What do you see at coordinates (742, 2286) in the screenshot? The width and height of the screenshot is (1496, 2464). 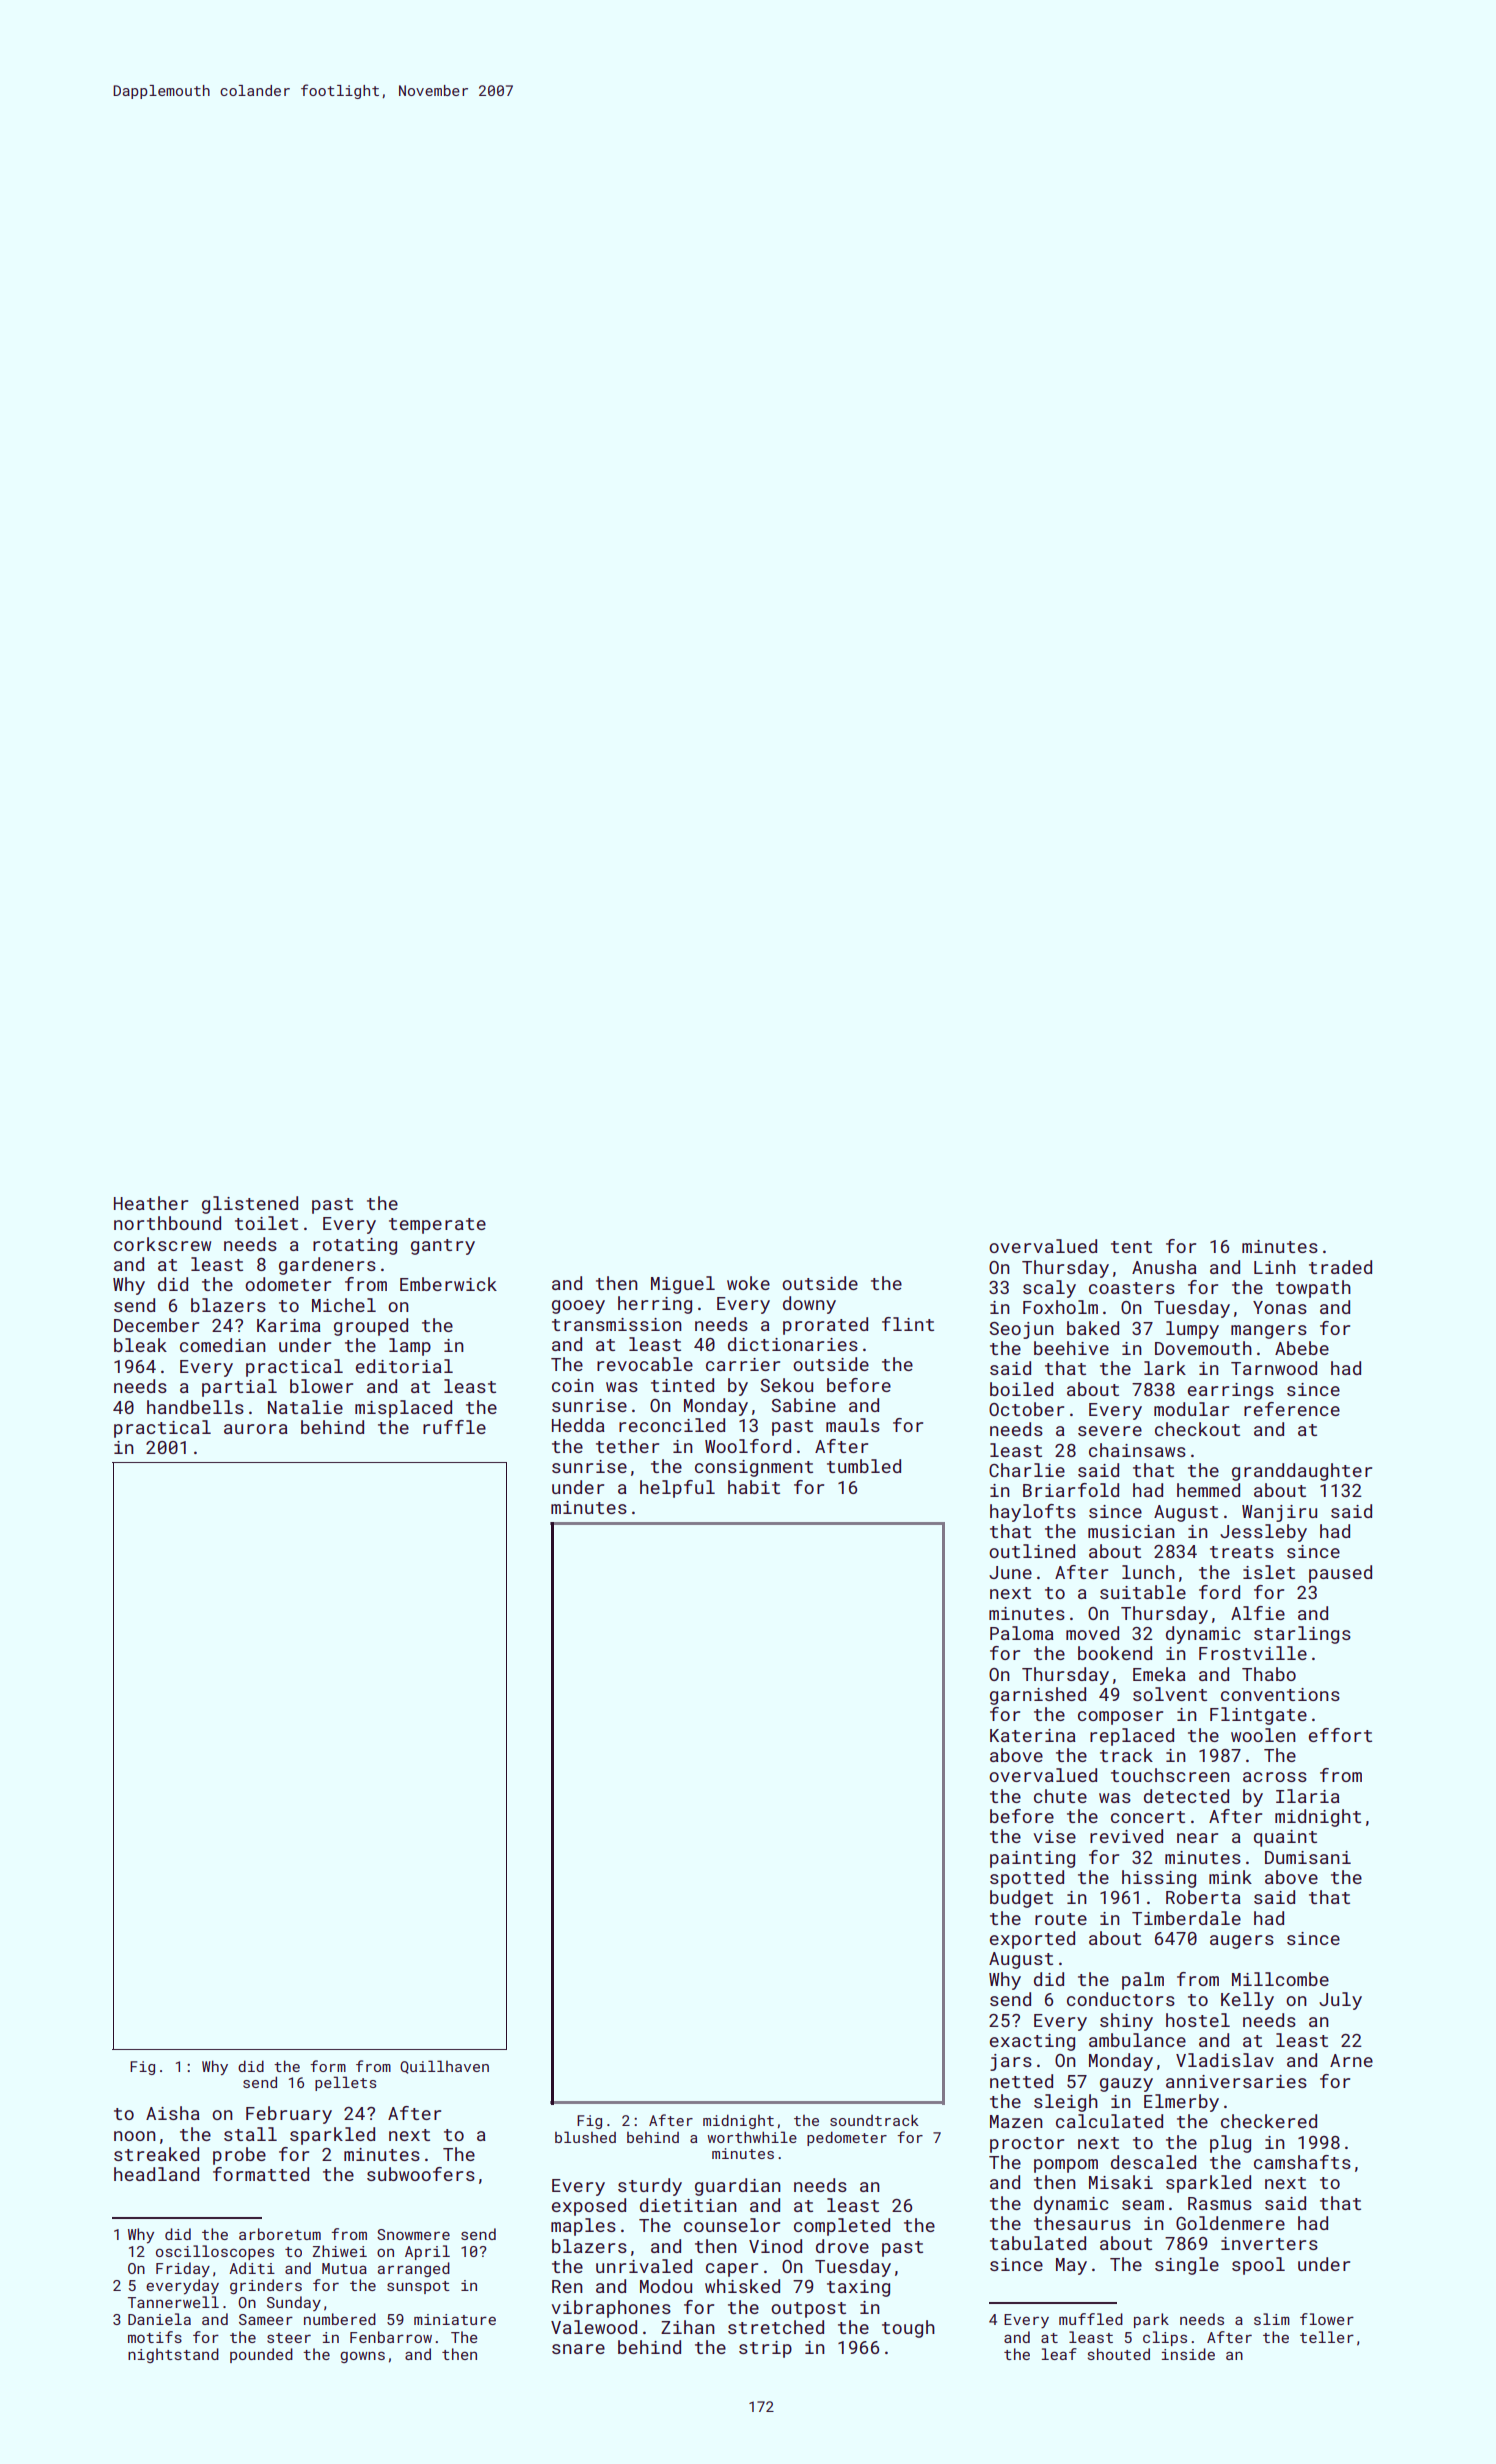 I see `whisked` at bounding box center [742, 2286].
